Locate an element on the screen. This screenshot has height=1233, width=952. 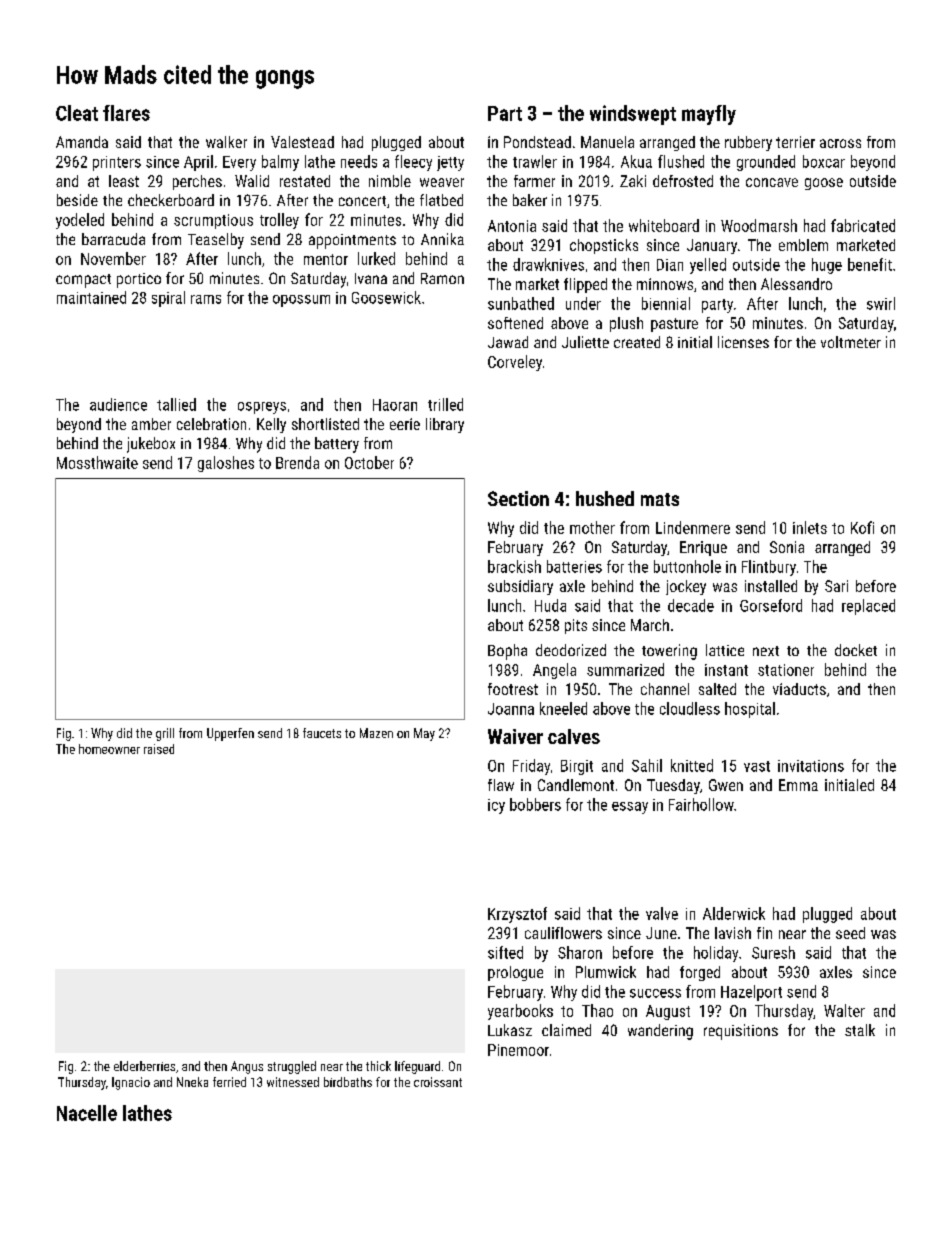
cauliflowers is located at coordinates (563, 933).
